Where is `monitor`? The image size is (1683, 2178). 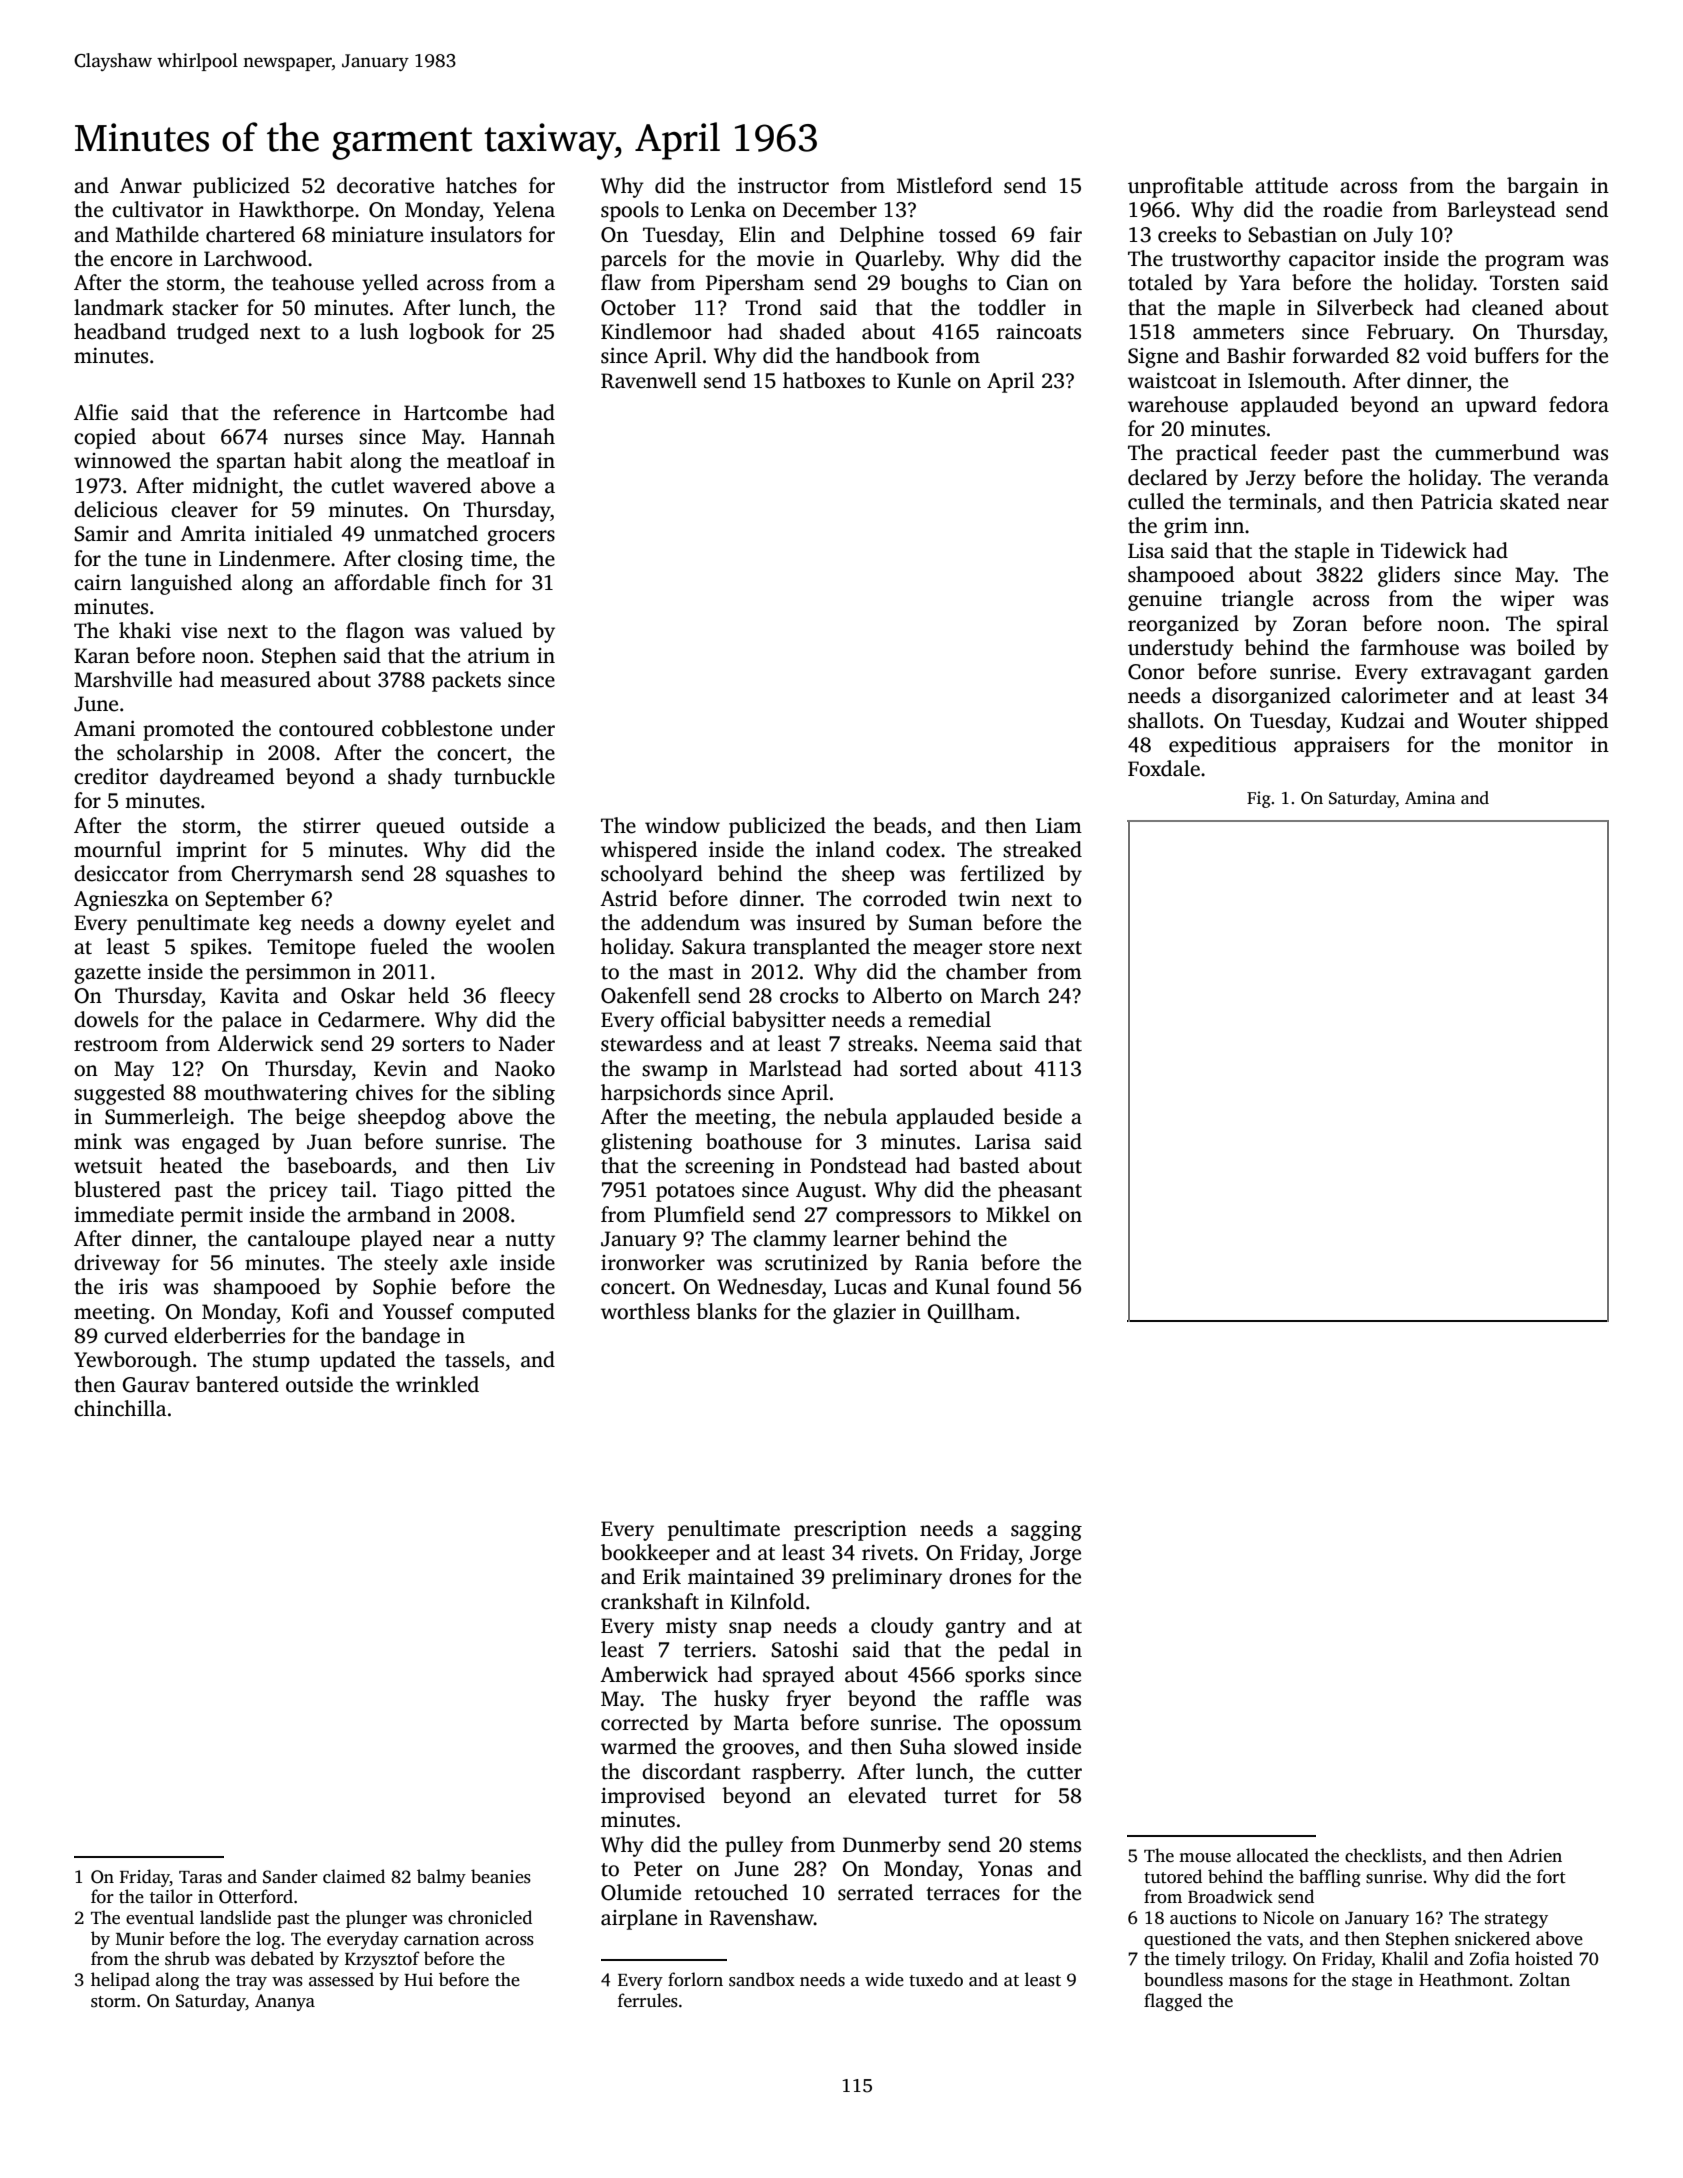
monitor is located at coordinates (1535, 745).
